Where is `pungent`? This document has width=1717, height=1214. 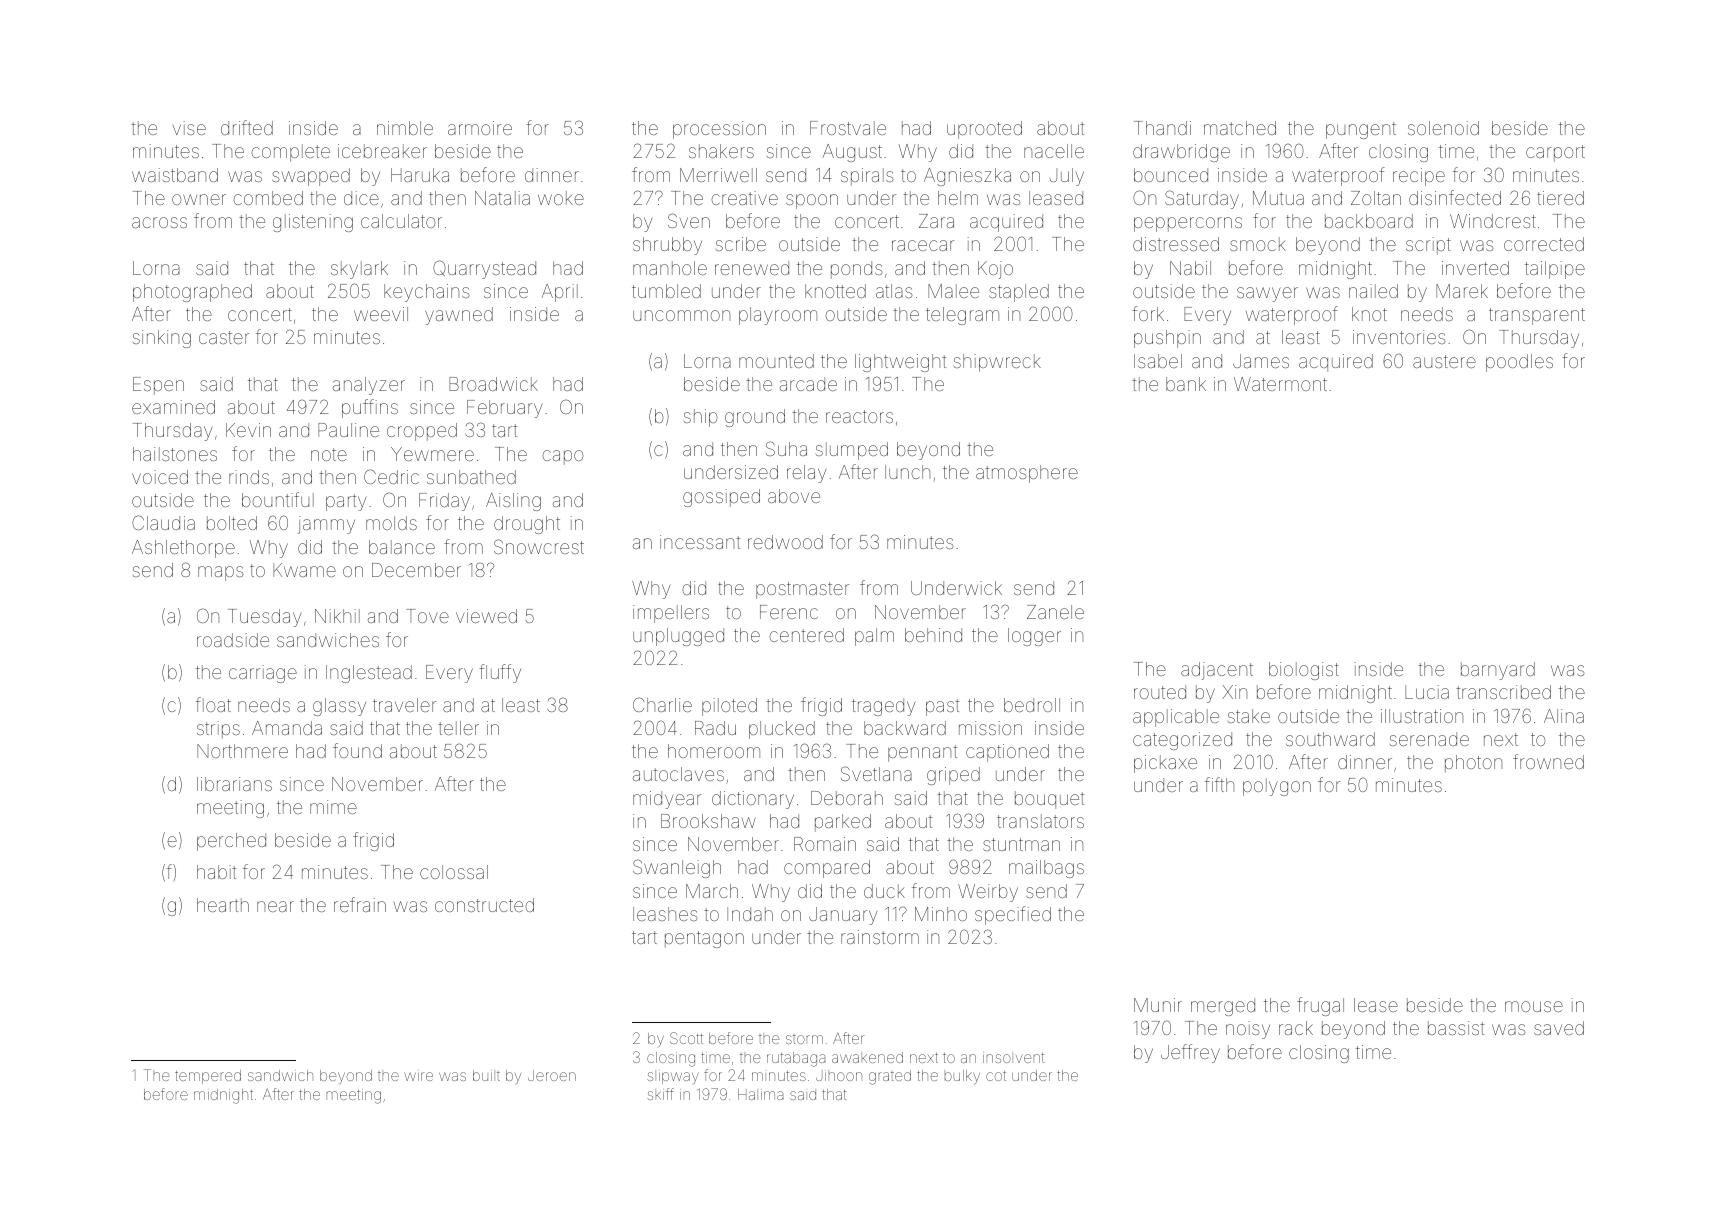
pungent is located at coordinates (1361, 130).
